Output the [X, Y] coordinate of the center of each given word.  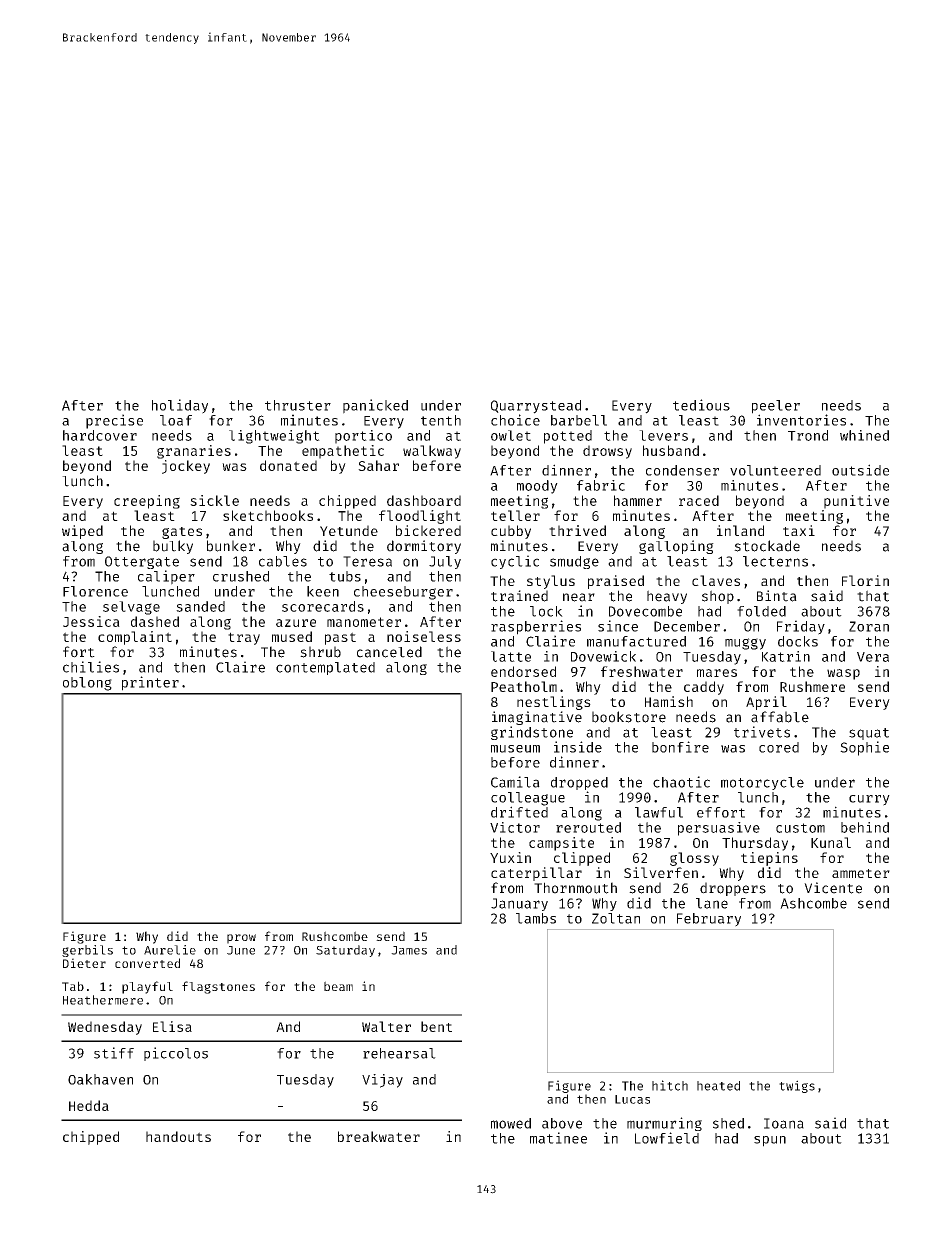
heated [718, 1086]
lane [712, 903]
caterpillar [536, 874]
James [409, 950]
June [241, 950]
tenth [441, 420]
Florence [95, 591]
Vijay [382, 1081]
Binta [777, 596]
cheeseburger [403, 593]
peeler [776, 407]
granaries [194, 452]
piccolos [176, 1054]
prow [241, 939]
